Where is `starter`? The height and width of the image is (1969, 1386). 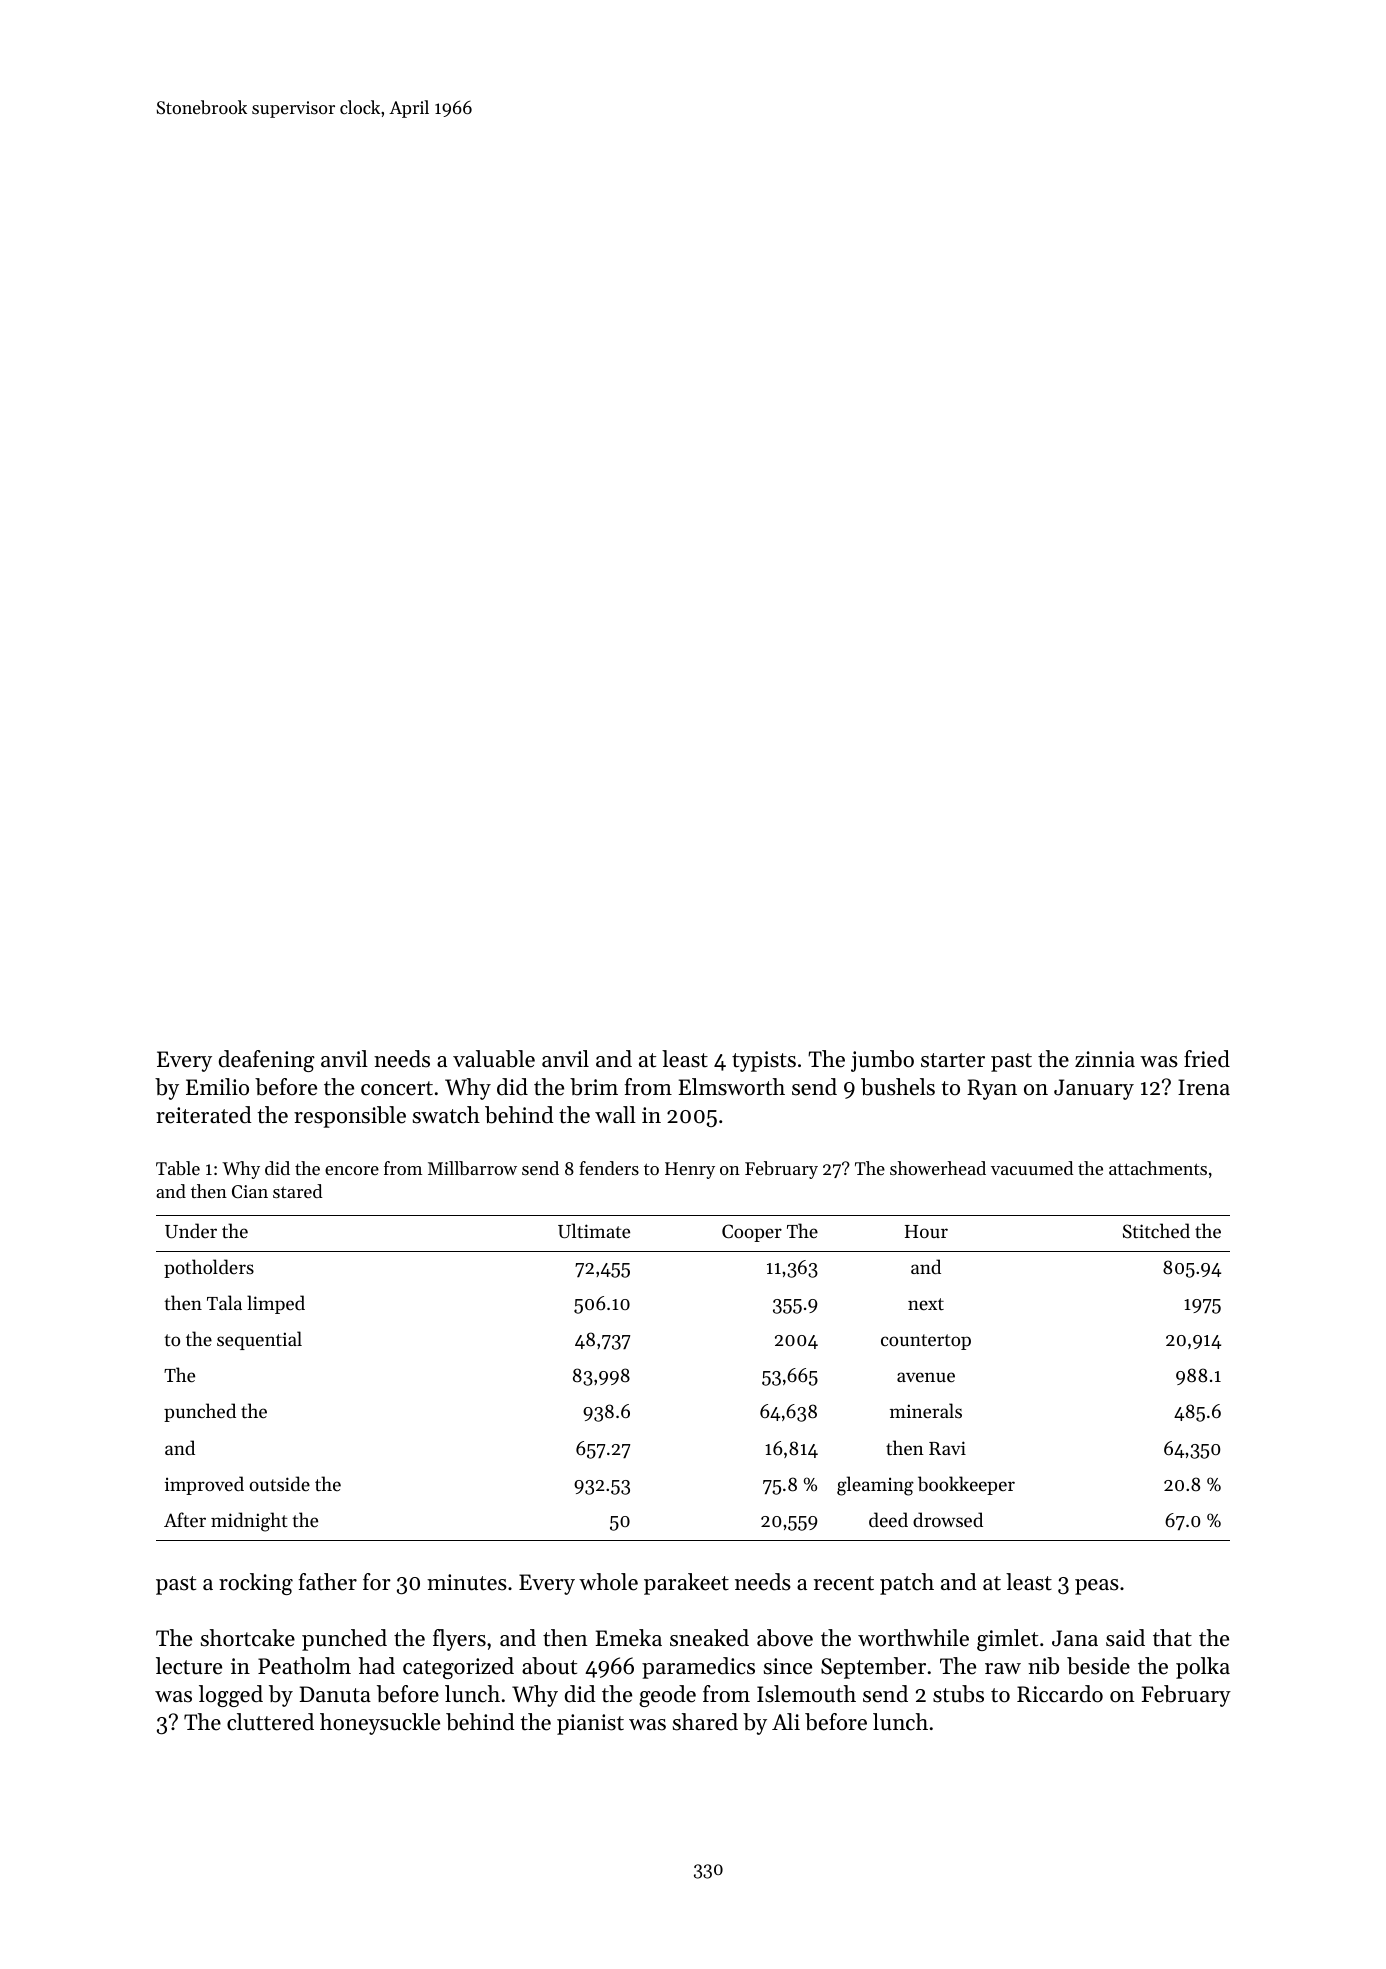
starter is located at coordinates (953, 1060).
